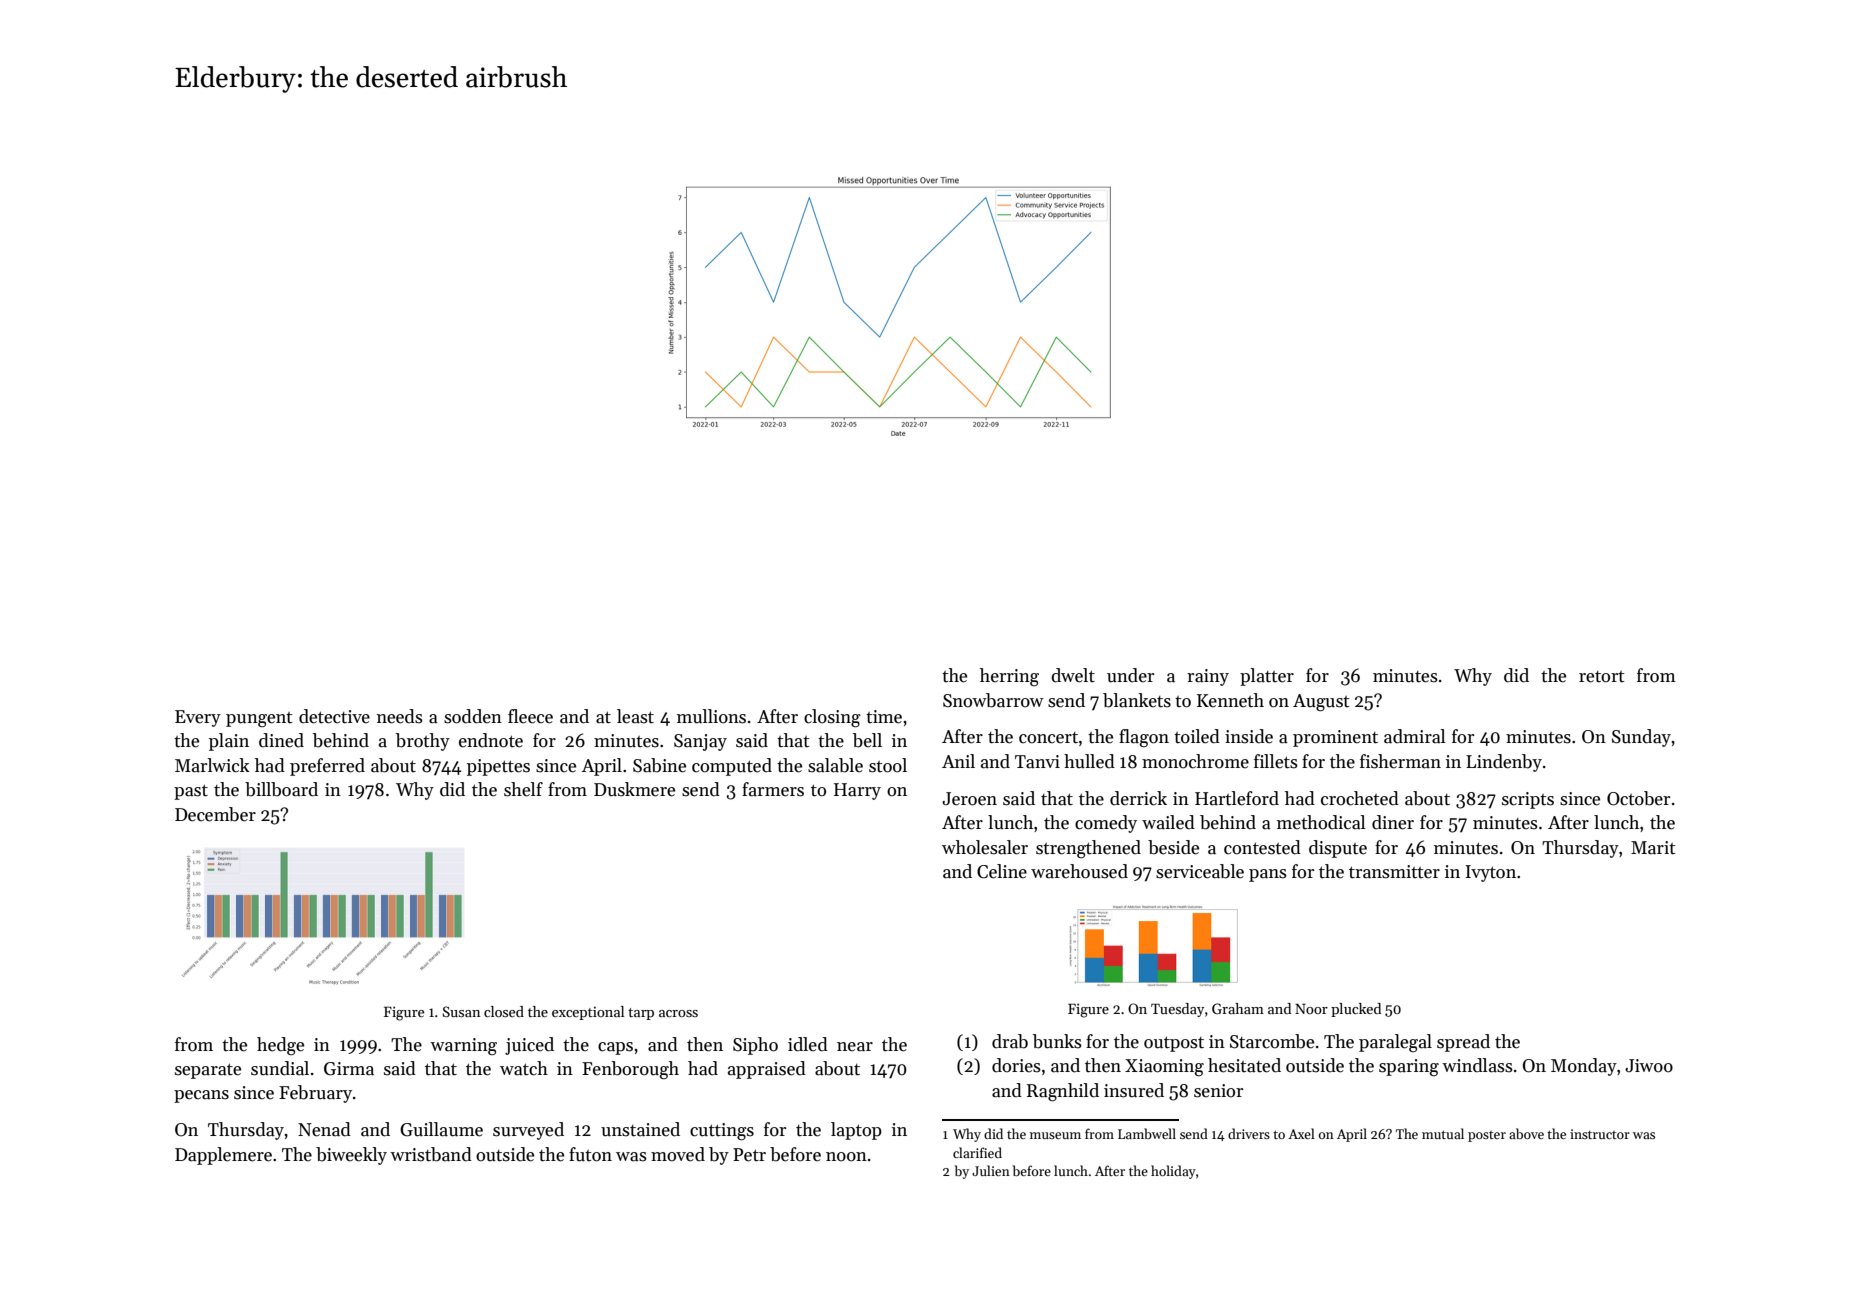 This page has width=1850, height=1308. Describe the element at coordinates (1009, 677) in the page. I see `herring` at that location.
